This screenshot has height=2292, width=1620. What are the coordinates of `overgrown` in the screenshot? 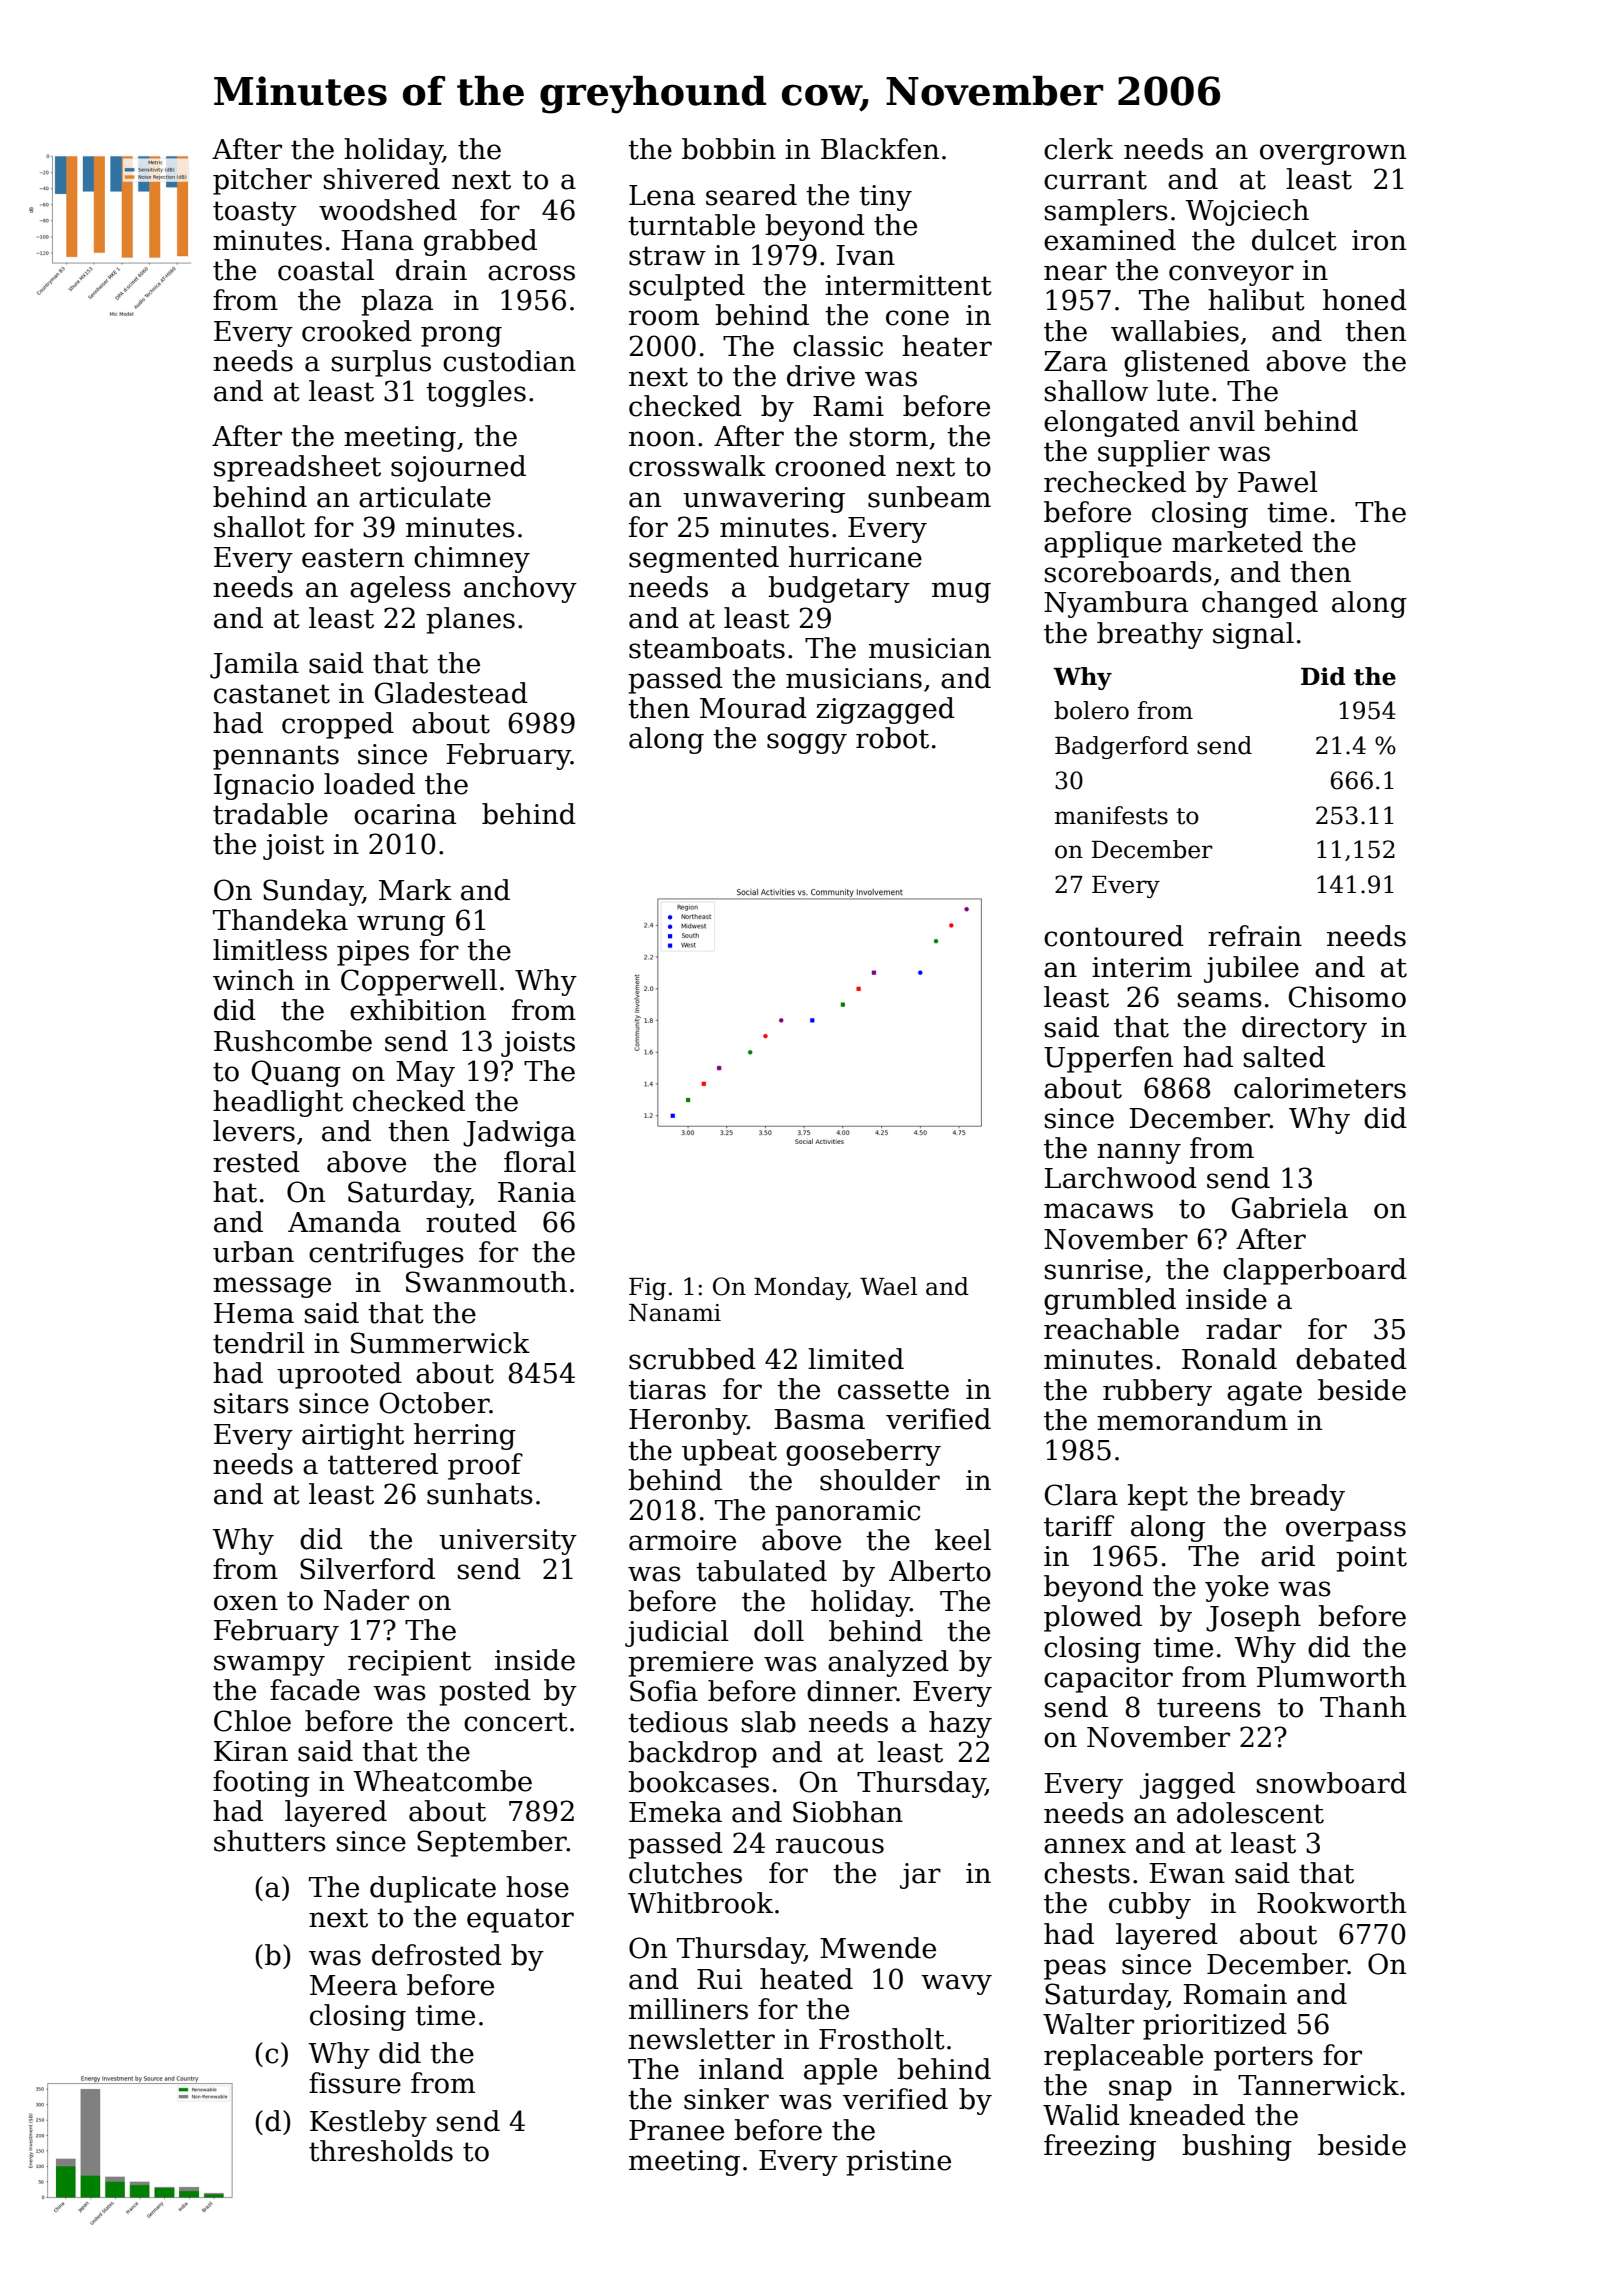 It's located at (1333, 154).
